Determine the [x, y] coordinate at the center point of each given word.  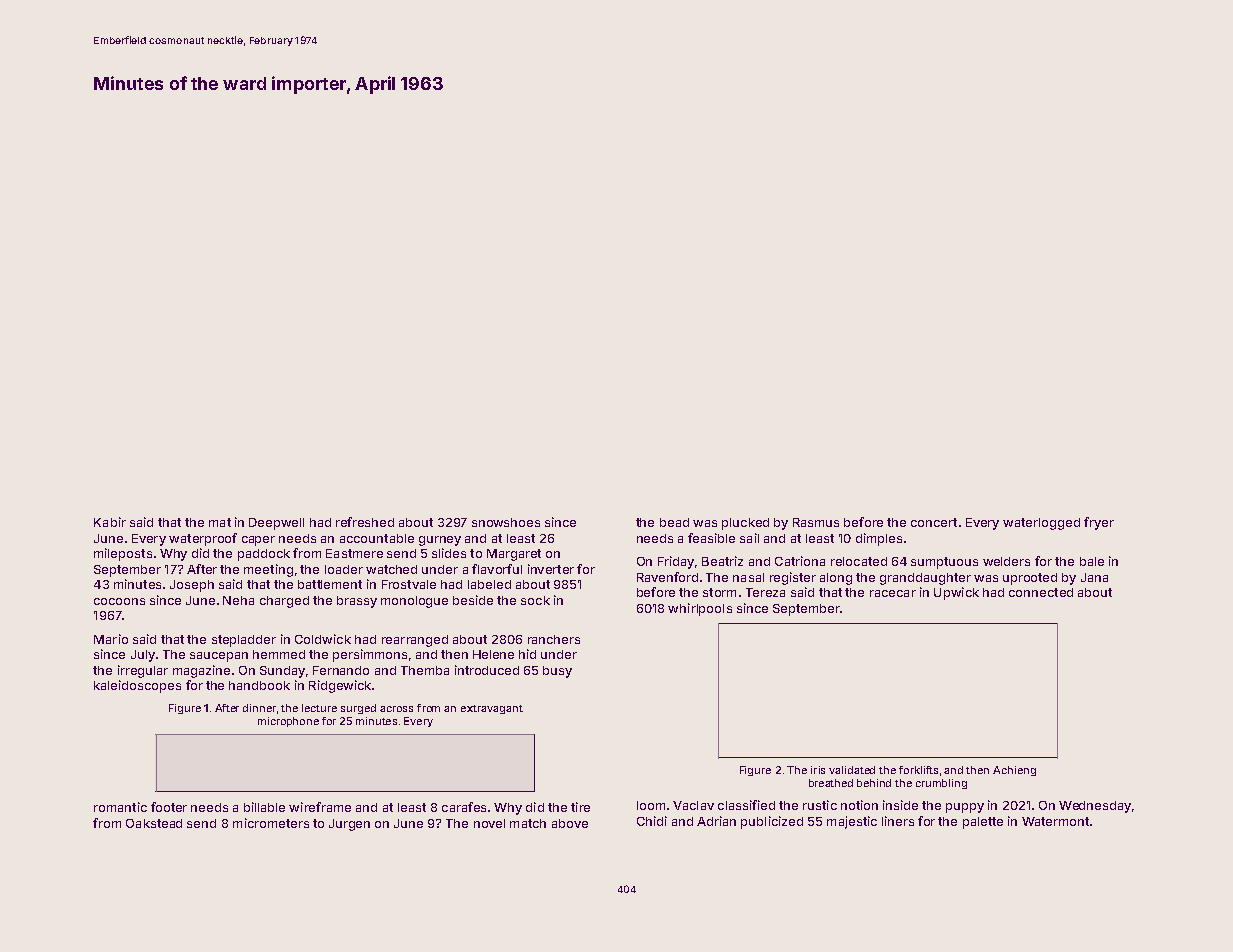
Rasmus [816, 522]
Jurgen [349, 825]
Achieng [1014, 771]
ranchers [554, 639]
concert [934, 522]
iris [818, 770]
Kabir [110, 522]
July [143, 656]
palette [983, 823]
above [570, 823]
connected [1041, 592]
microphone [288, 722]
